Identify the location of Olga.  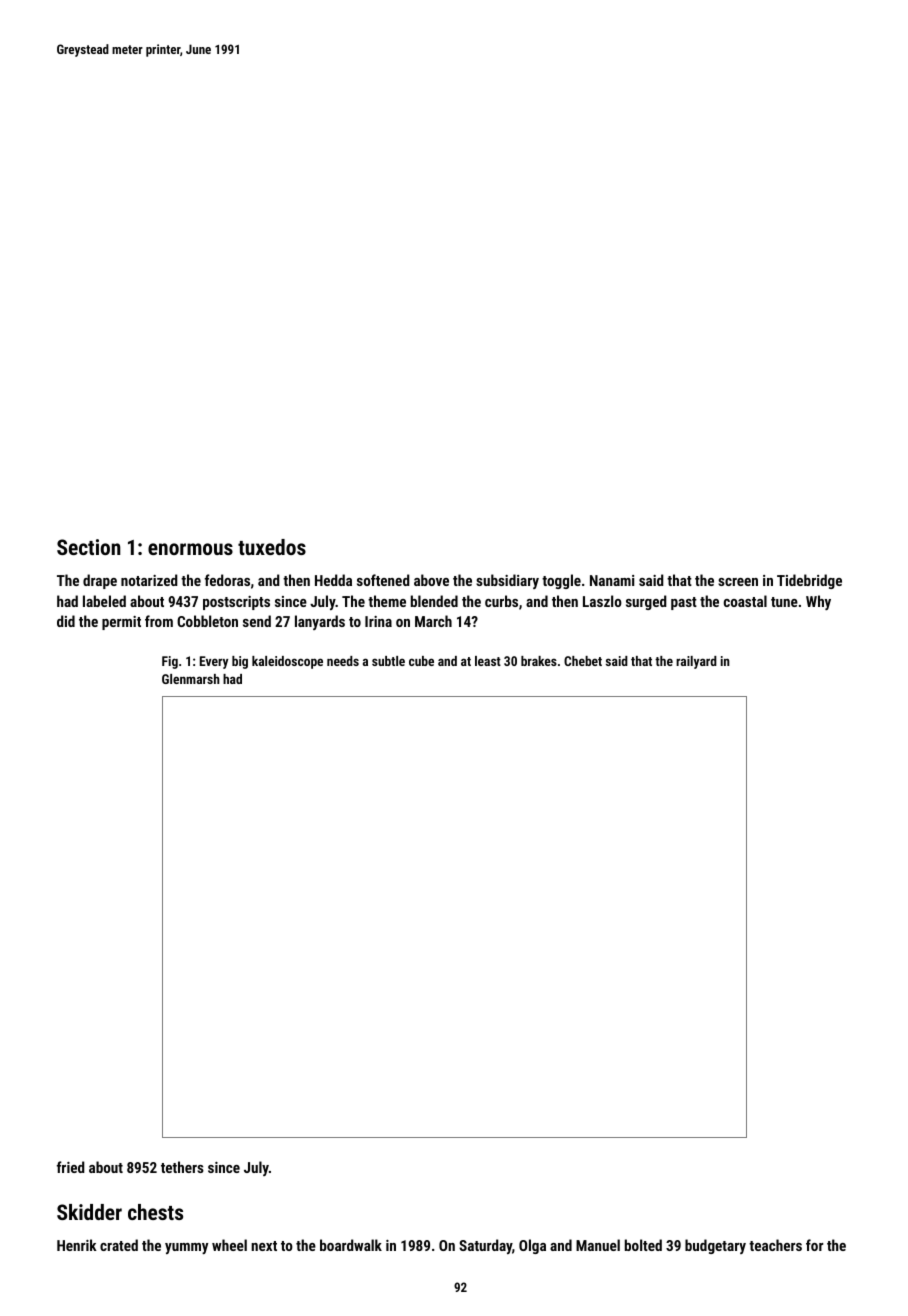
(532, 1246).
